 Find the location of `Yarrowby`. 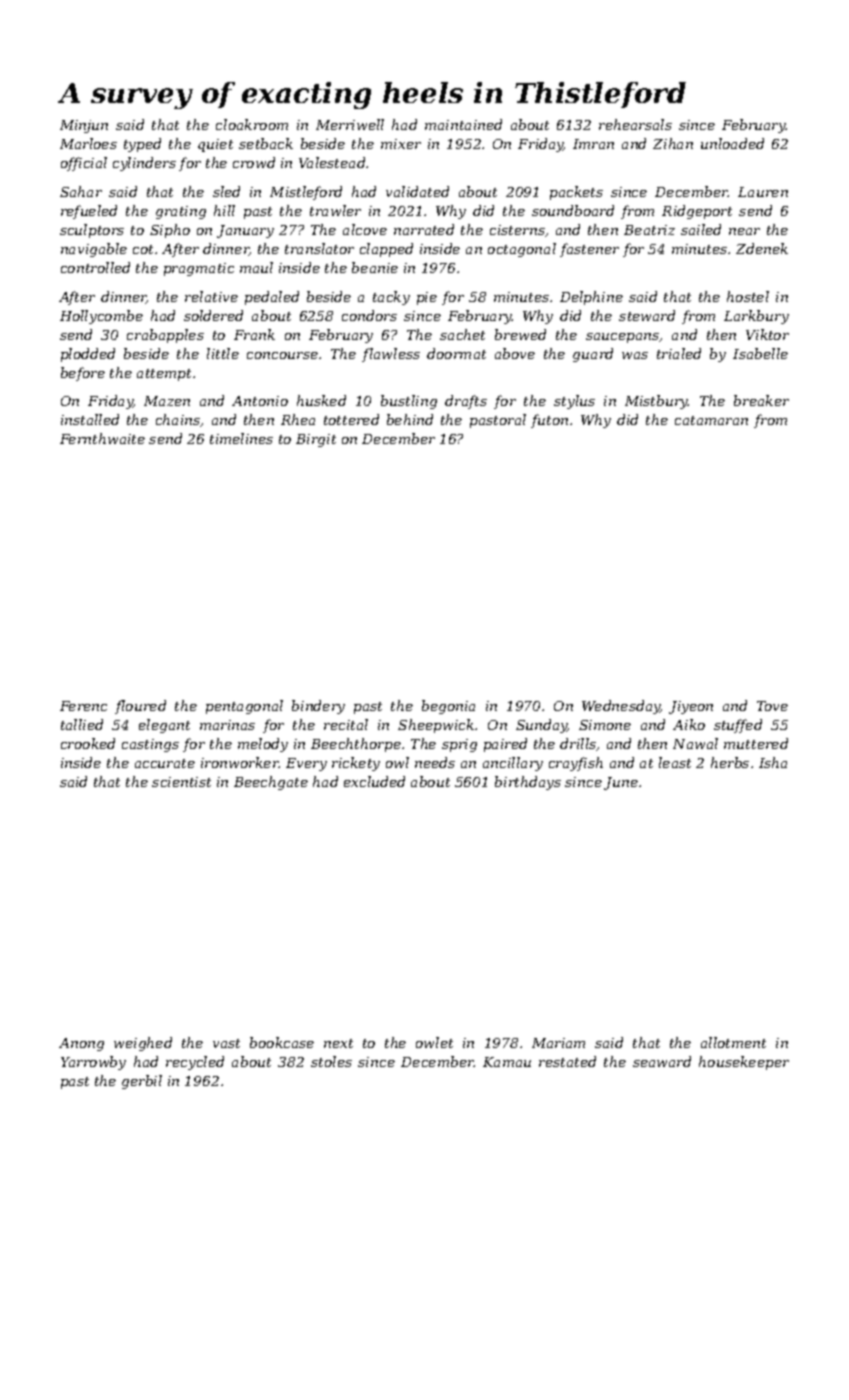

Yarrowby is located at coordinates (93, 1063).
